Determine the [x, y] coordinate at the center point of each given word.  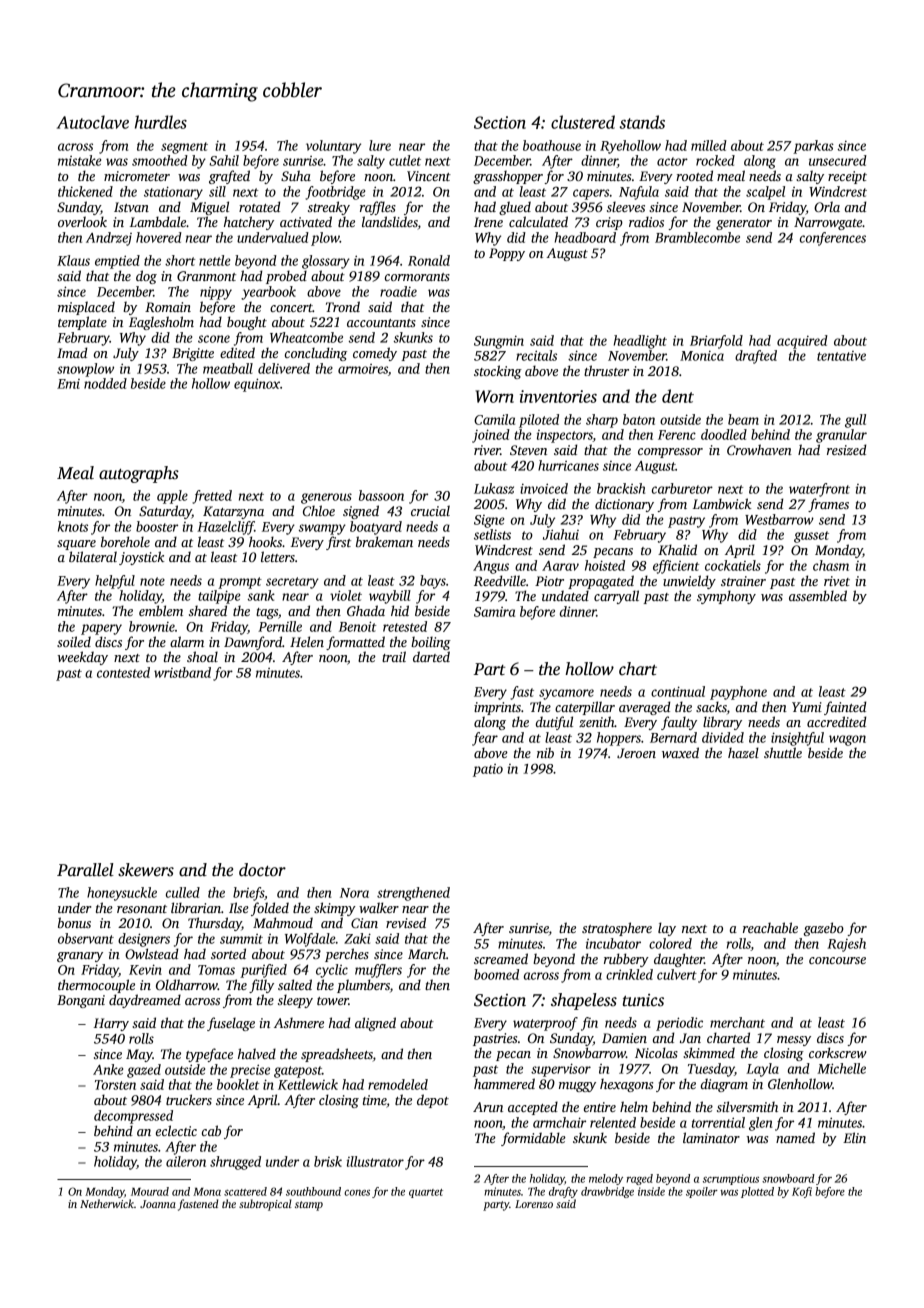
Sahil [224, 160]
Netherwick [107, 1203]
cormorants [417, 277]
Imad [72, 352]
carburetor [682, 488]
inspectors [565, 436]
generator [744, 224]
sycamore [566, 694]
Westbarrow [779, 519]
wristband [182, 672]
